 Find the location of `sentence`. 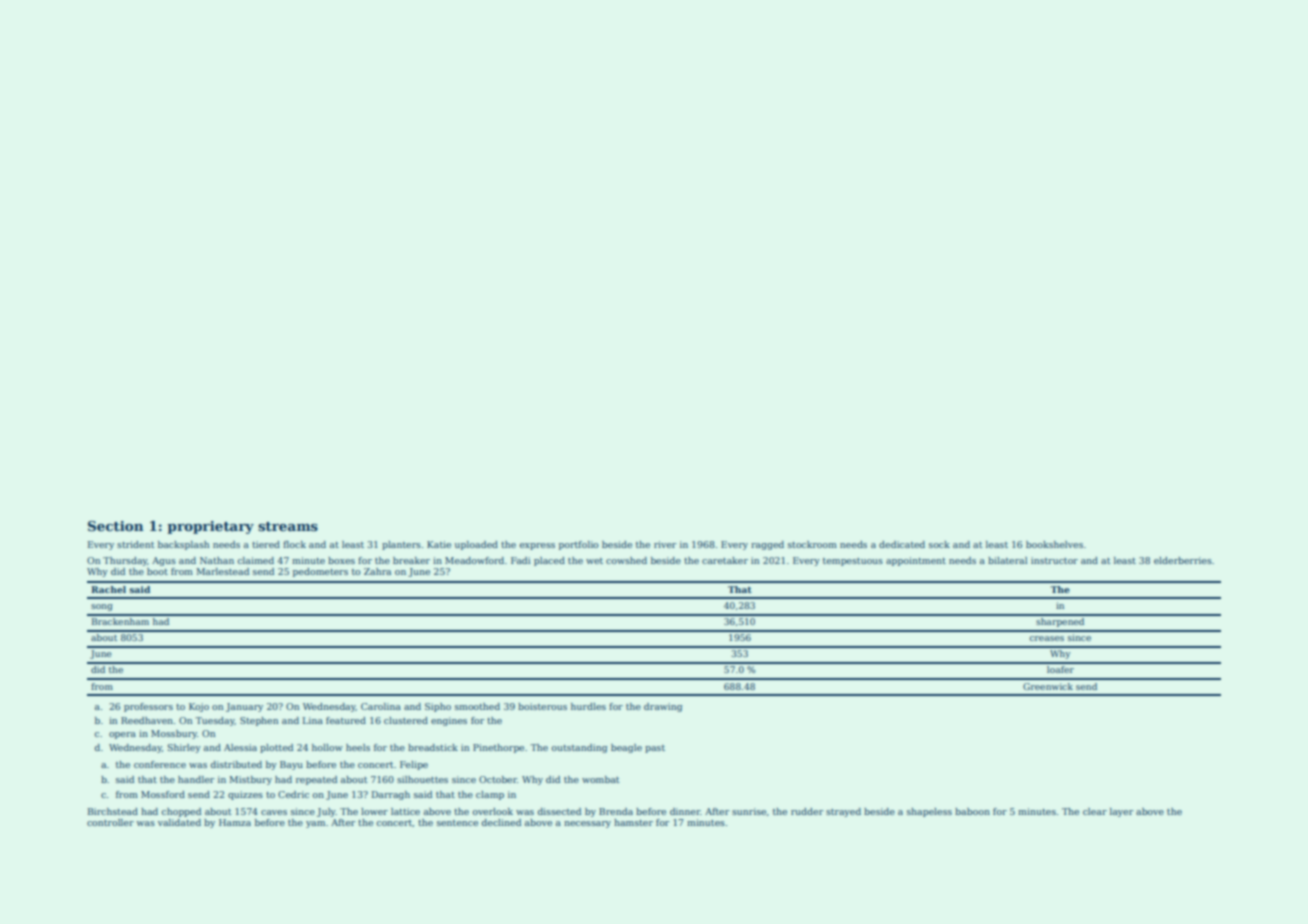

sentence is located at coordinates (457, 823).
